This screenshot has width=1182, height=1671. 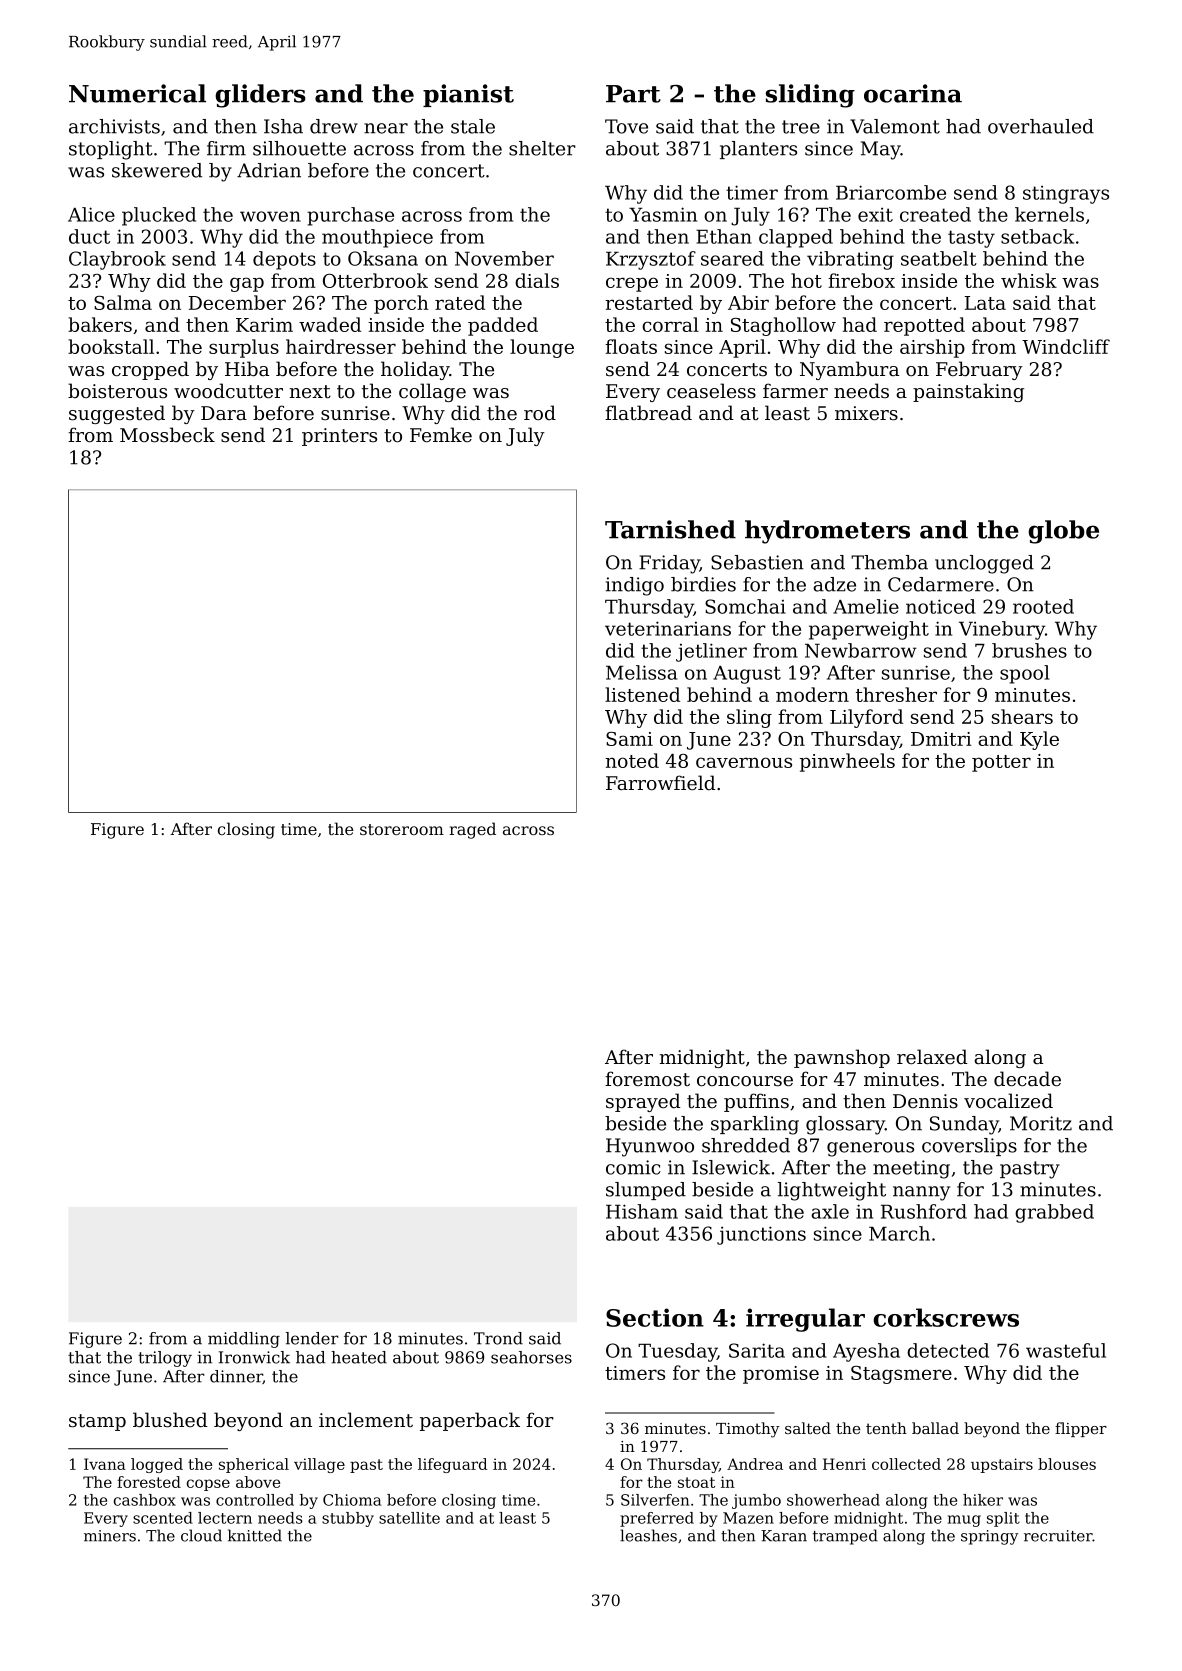 What do you see at coordinates (201, 1535) in the screenshot?
I see `cloud` at bounding box center [201, 1535].
